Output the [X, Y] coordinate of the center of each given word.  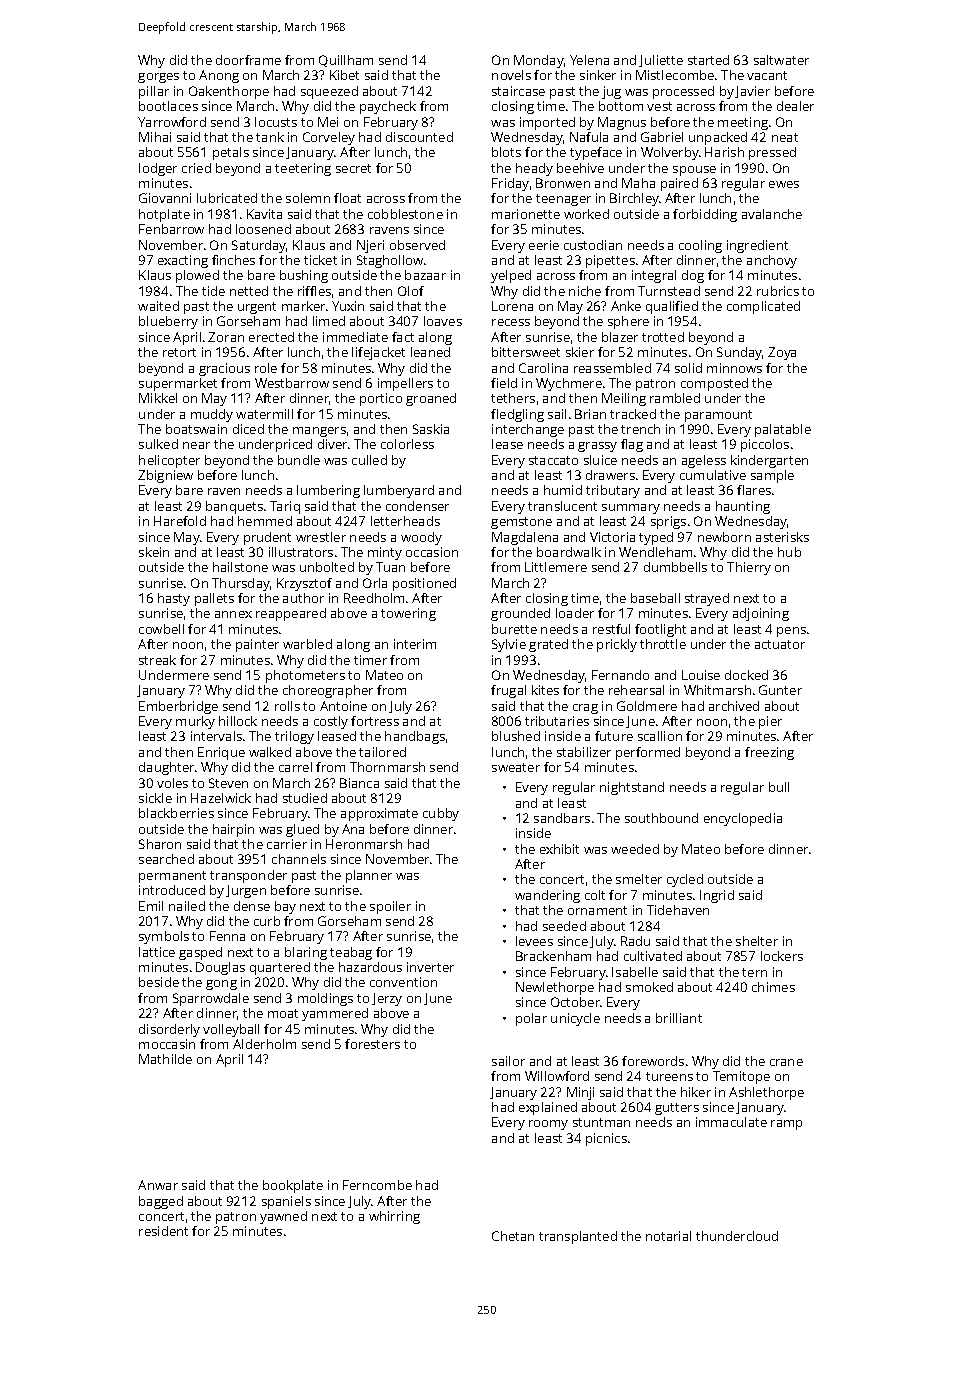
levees [534, 941]
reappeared [291, 614]
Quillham [346, 61]
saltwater [781, 60]
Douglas [220, 968]
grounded [520, 614]
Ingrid [717, 896]
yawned [283, 1217]
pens [791, 632]
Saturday [259, 246]
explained [548, 1108]
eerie [544, 245]
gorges [158, 78]
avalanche [772, 214]
